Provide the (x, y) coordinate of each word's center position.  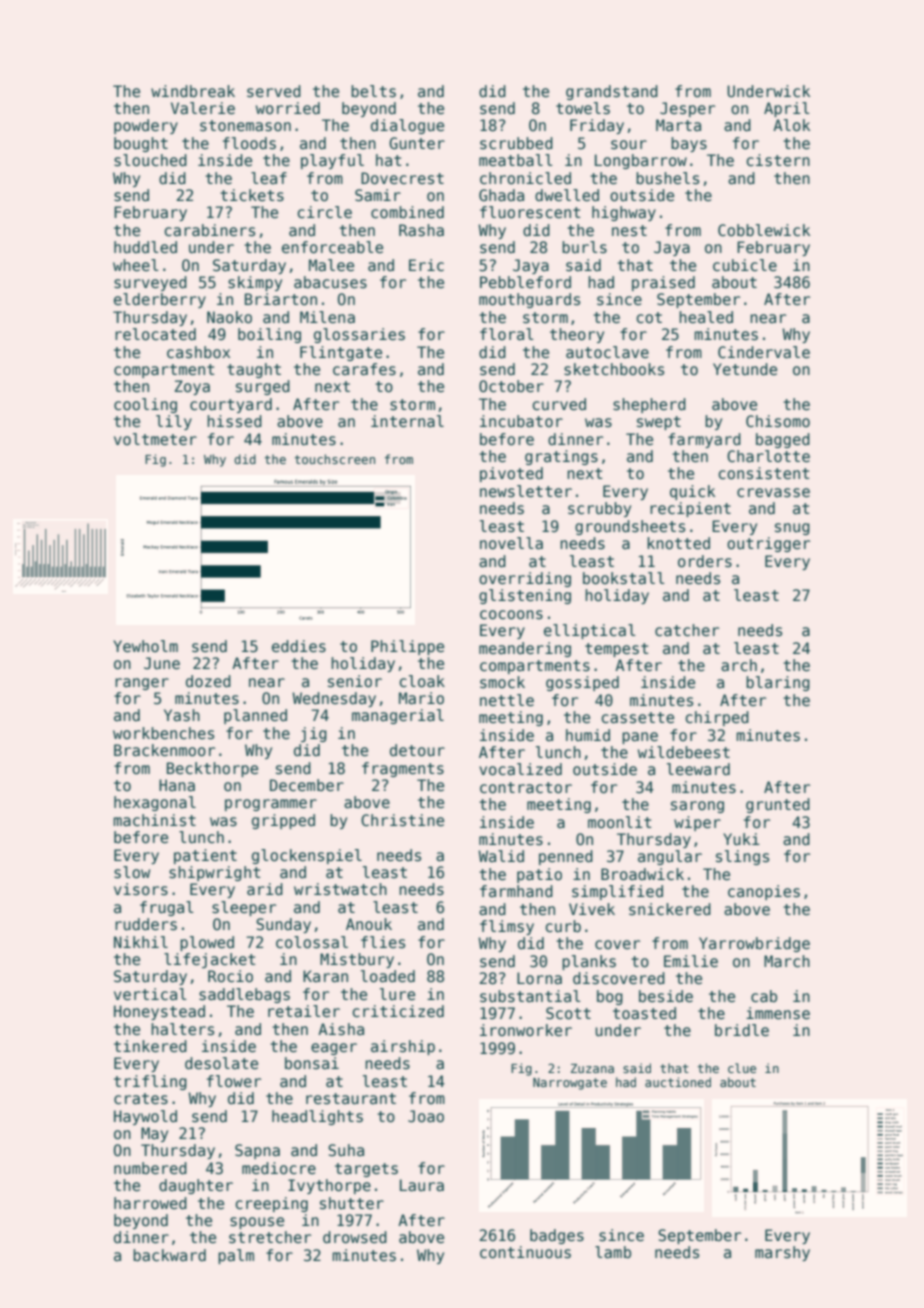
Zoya (192, 387)
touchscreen (335, 459)
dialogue (407, 126)
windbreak (193, 91)
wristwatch (340, 889)
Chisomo (778, 421)
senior (355, 681)
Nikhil (141, 942)
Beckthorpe (212, 769)
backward (169, 1255)
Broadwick (642, 874)
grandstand (612, 92)
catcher (687, 630)
